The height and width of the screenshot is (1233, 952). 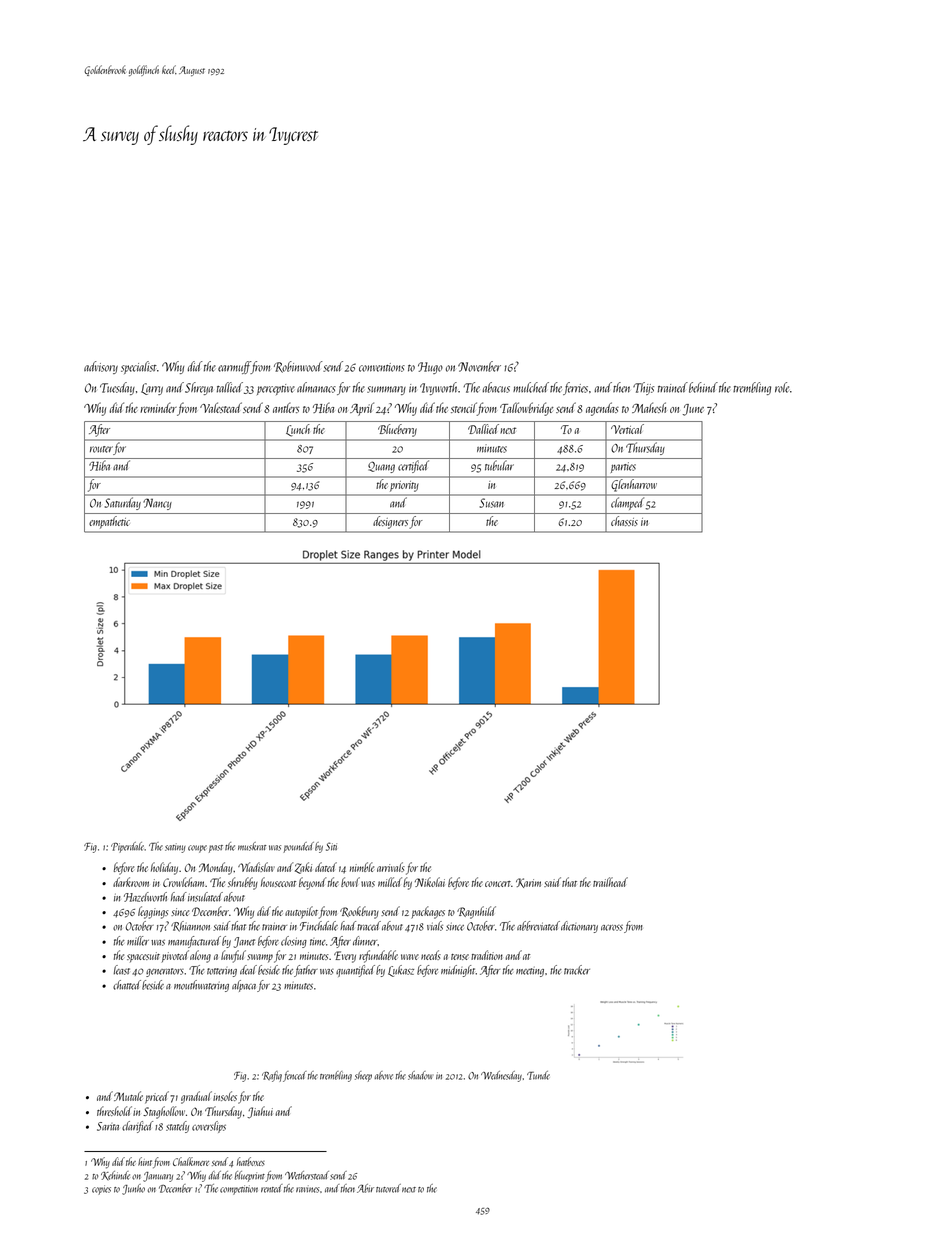 I want to click on reminder, so click(x=158, y=407).
